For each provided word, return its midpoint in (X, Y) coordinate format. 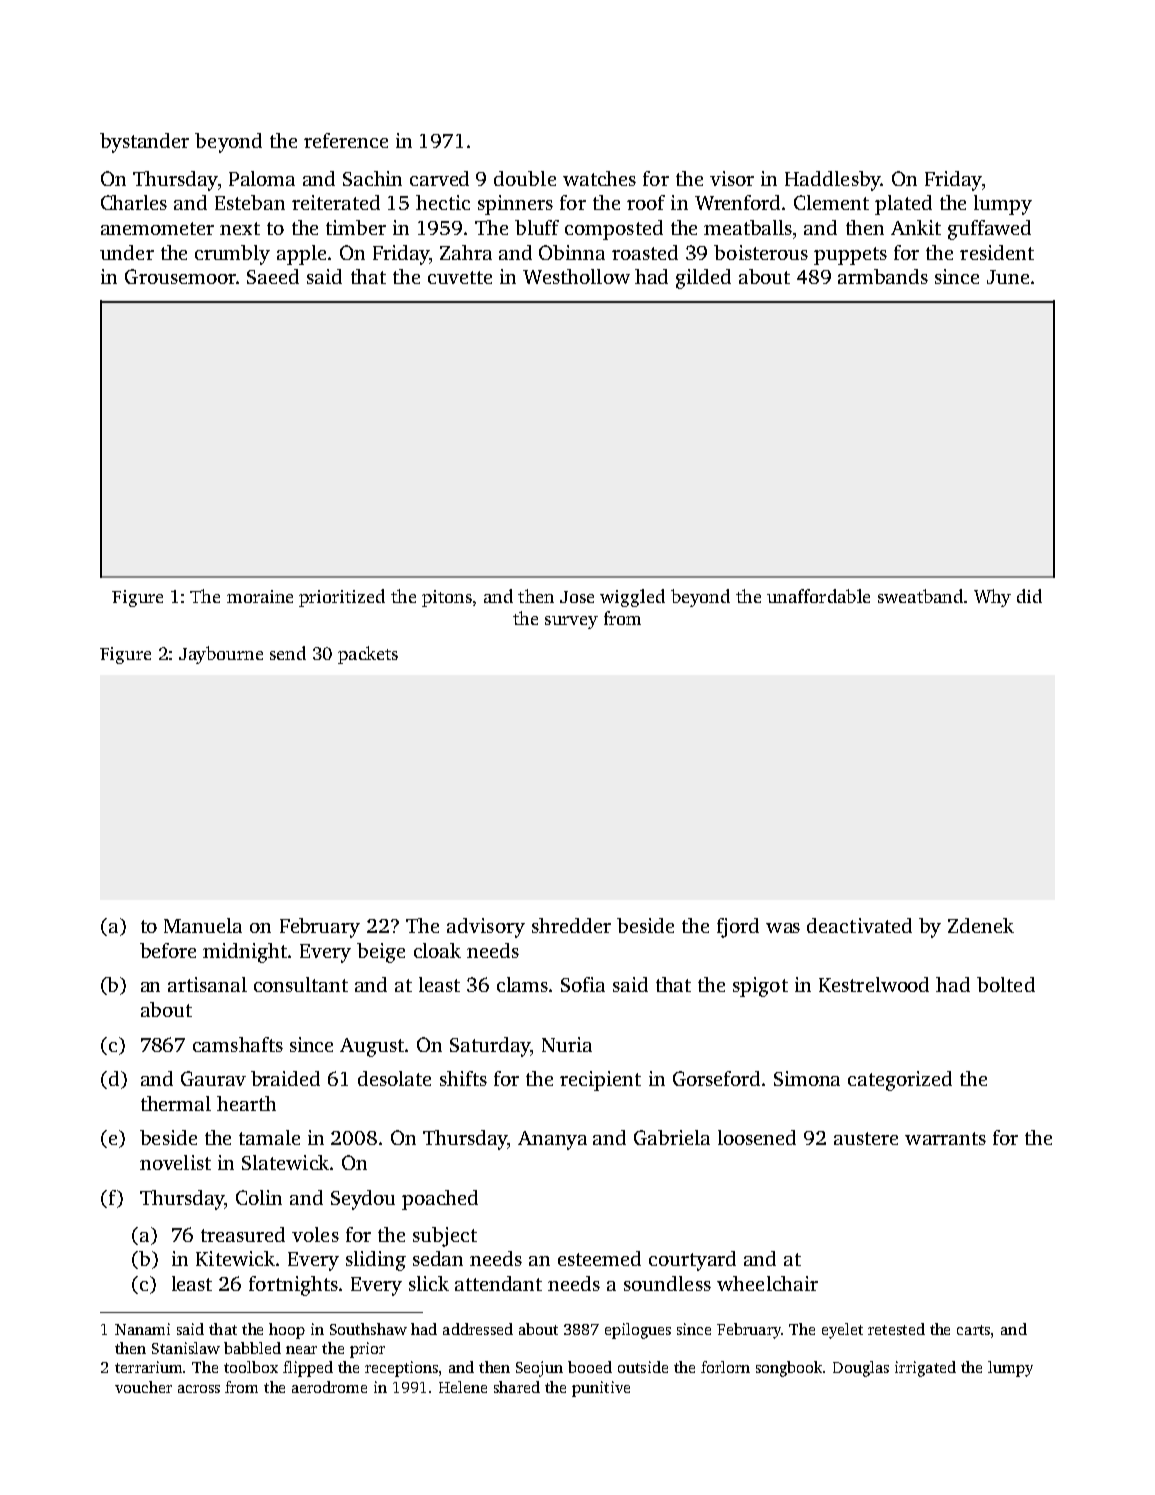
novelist (175, 1162)
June (1008, 277)
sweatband (920, 596)
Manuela (203, 925)
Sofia (583, 984)
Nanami (142, 1329)
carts (973, 1330)
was (783, 928)
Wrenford (737, 202)
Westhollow (576, 276)
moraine (260, 596)
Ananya (552, 1140)
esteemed (599, 1258)
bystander (144, 143)
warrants (945, 1138)
